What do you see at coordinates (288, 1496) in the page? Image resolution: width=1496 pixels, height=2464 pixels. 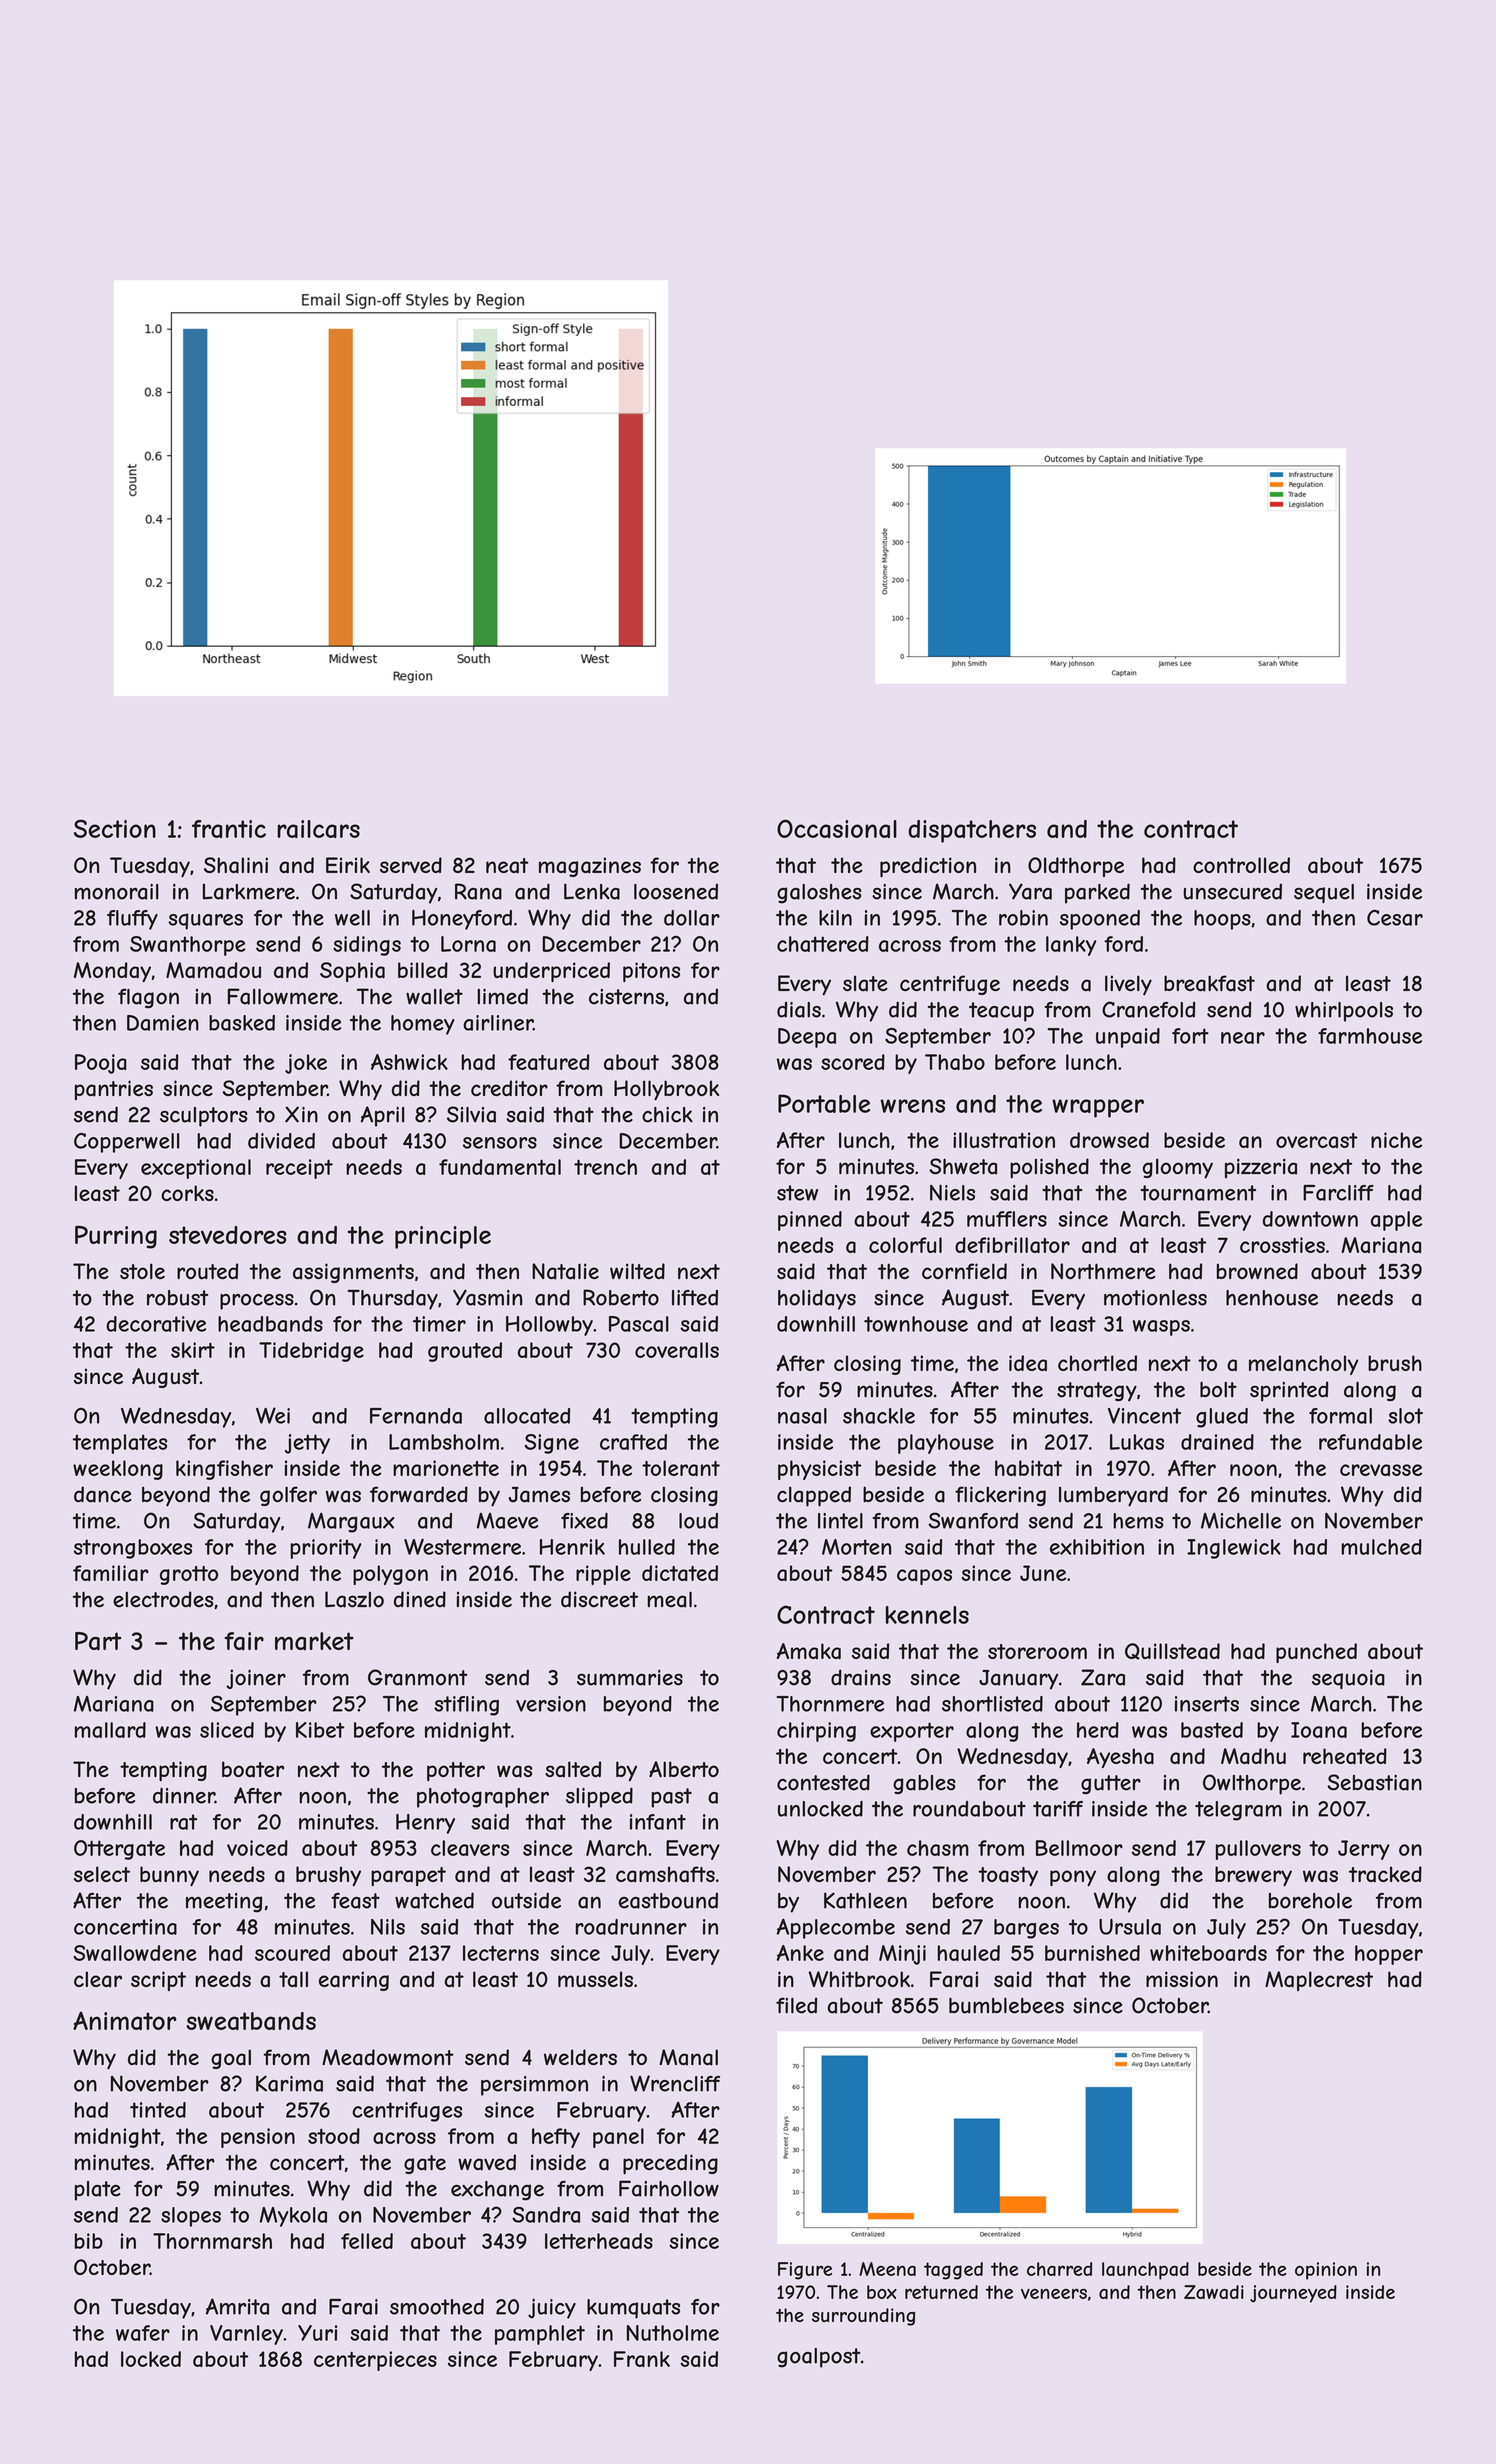 I see `golfer` at bounding box center [288, 1496].
